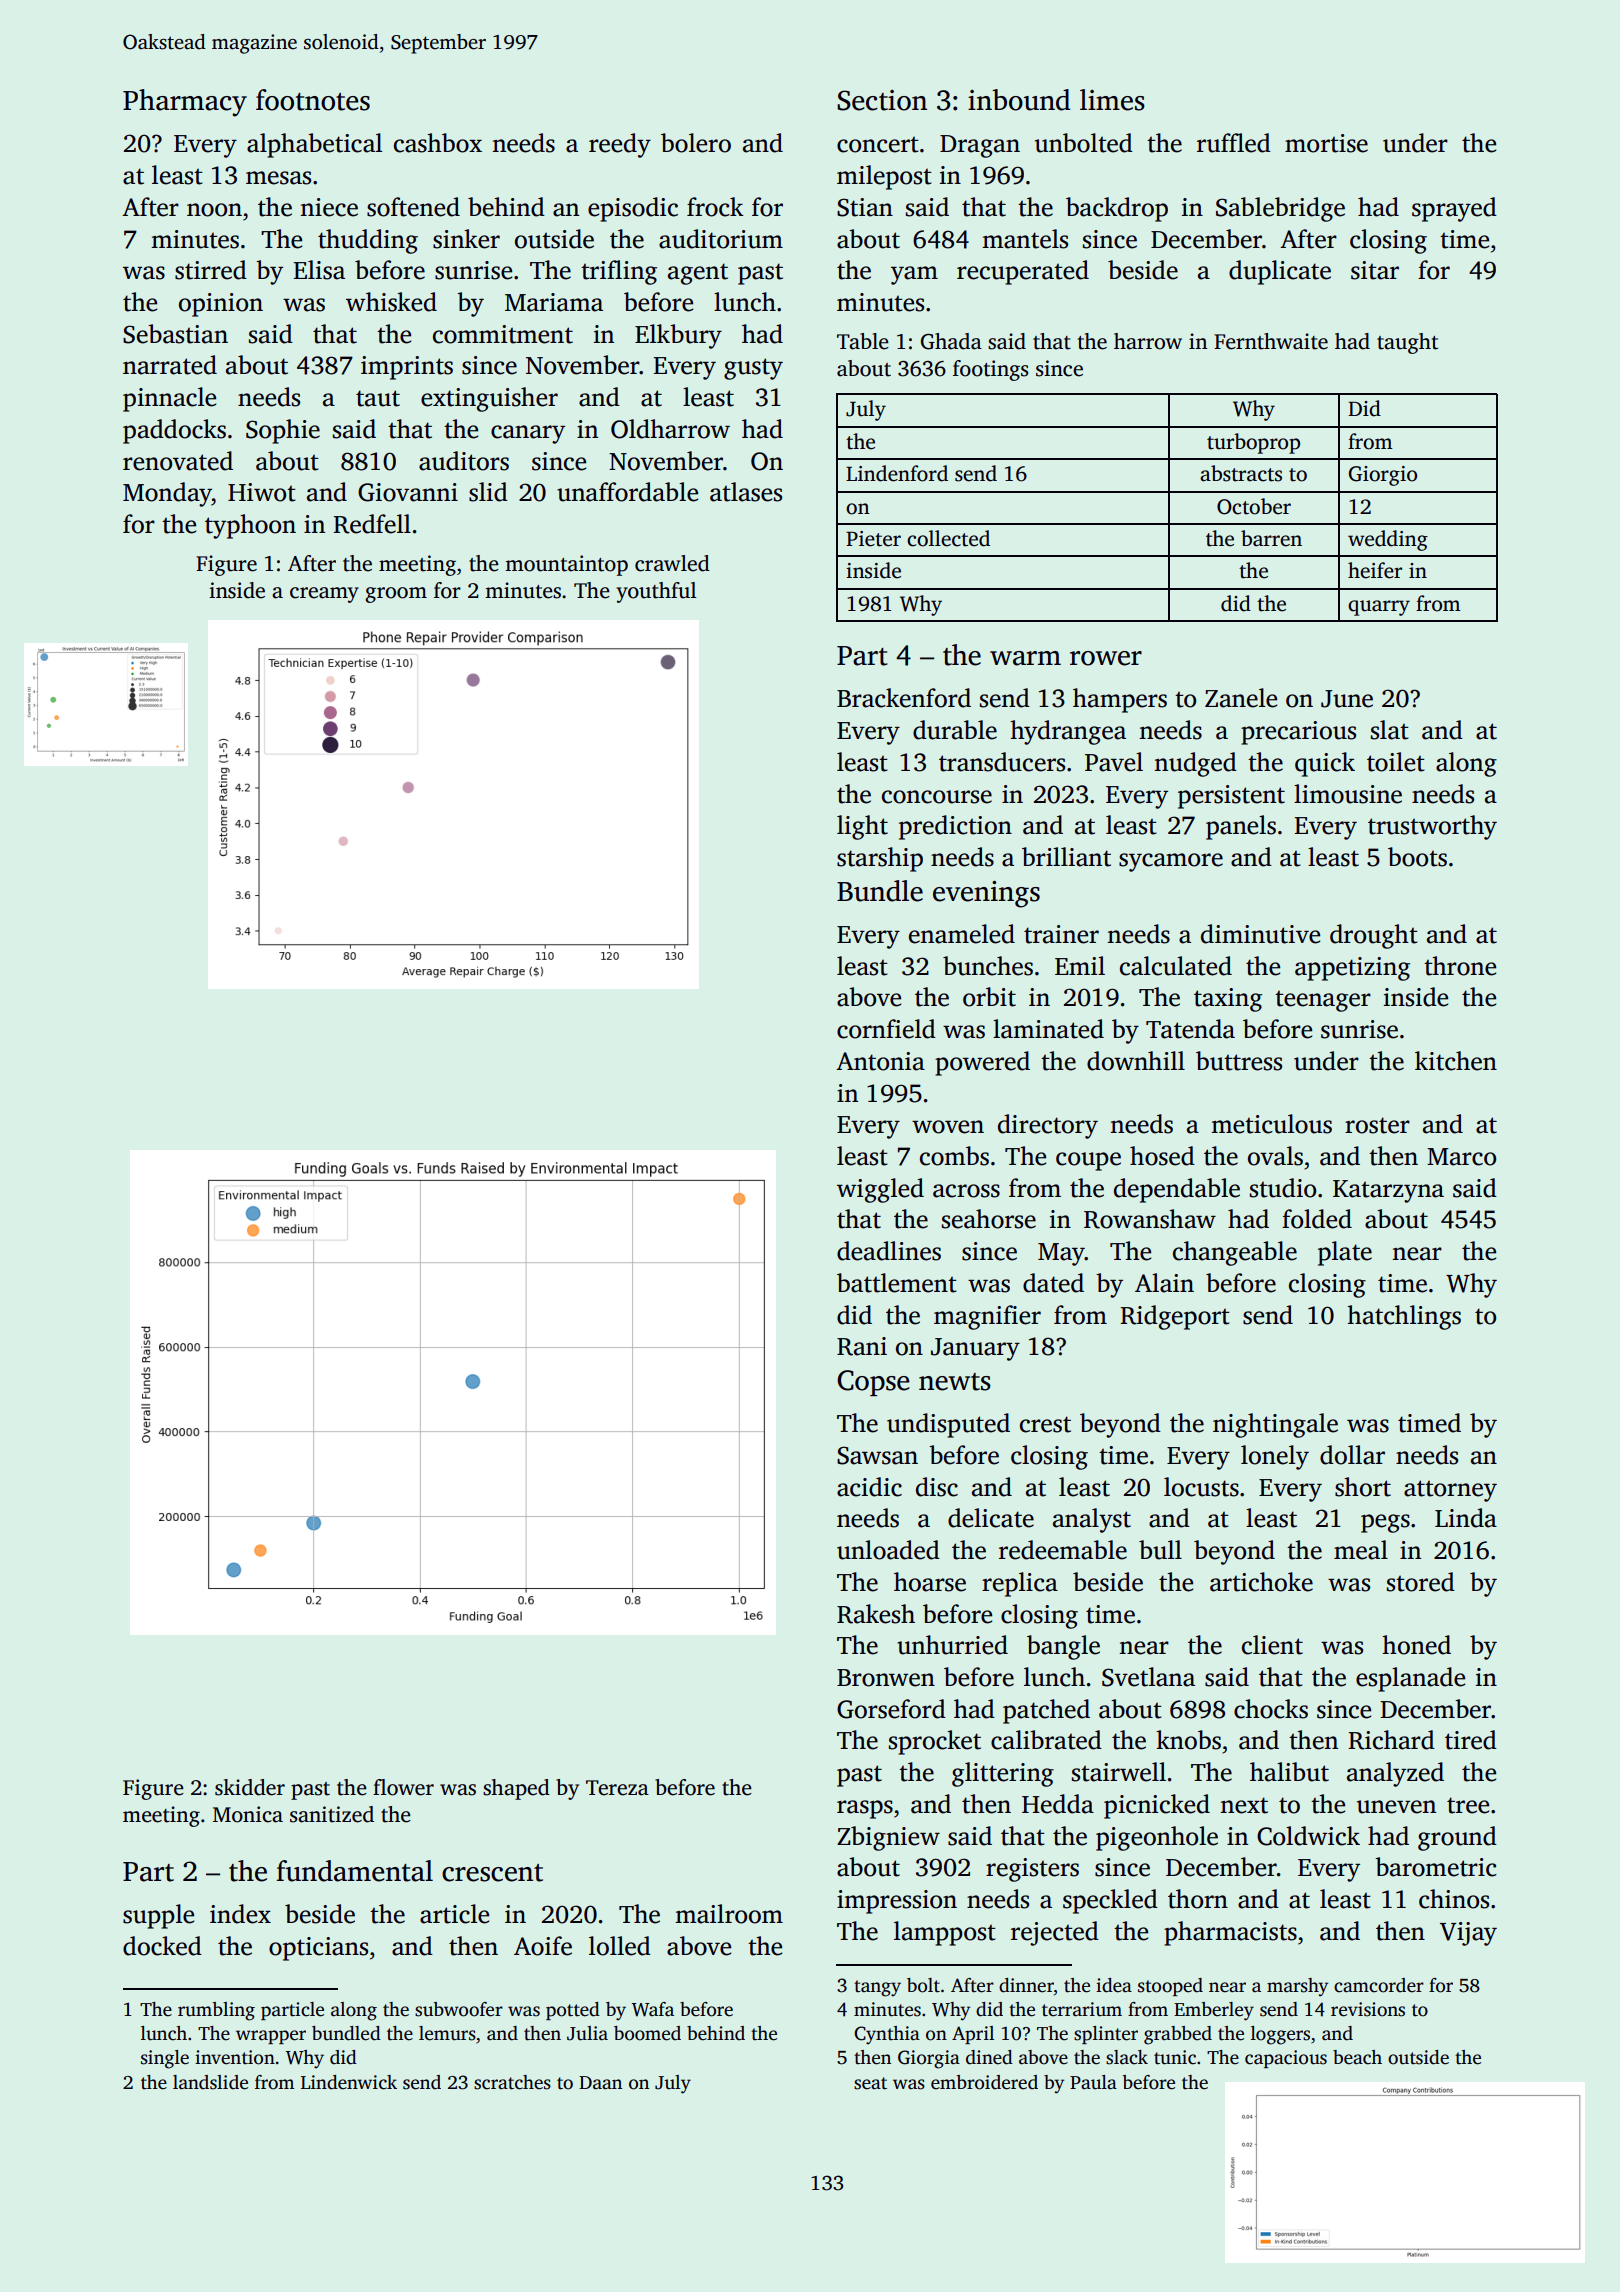 The height and width of the screenshot is (2292, 1620). I want to click on light, so click(862, 827).
